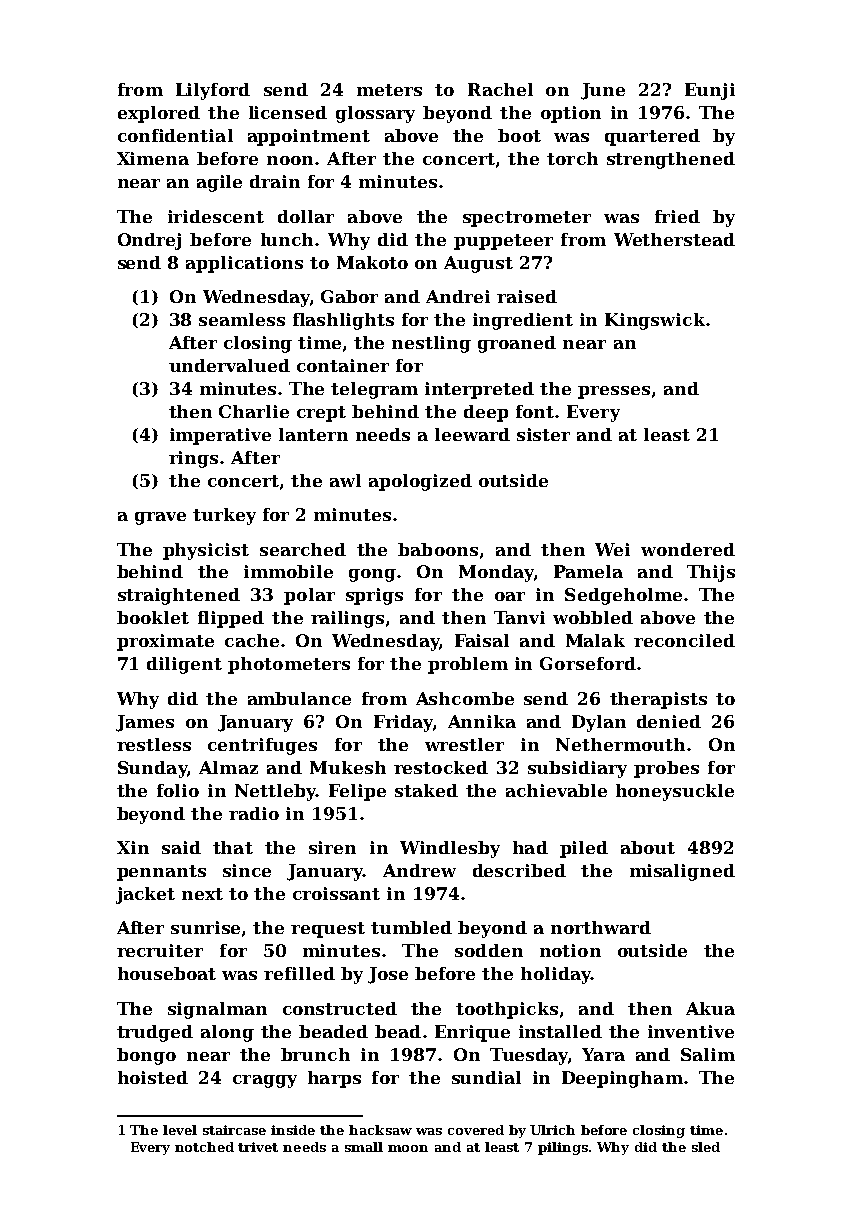 The height and width of the screenshot is (1209, 852). Describe the element at coordinates (479, 390) in the screenshot. I see `interpreted` at that location.
